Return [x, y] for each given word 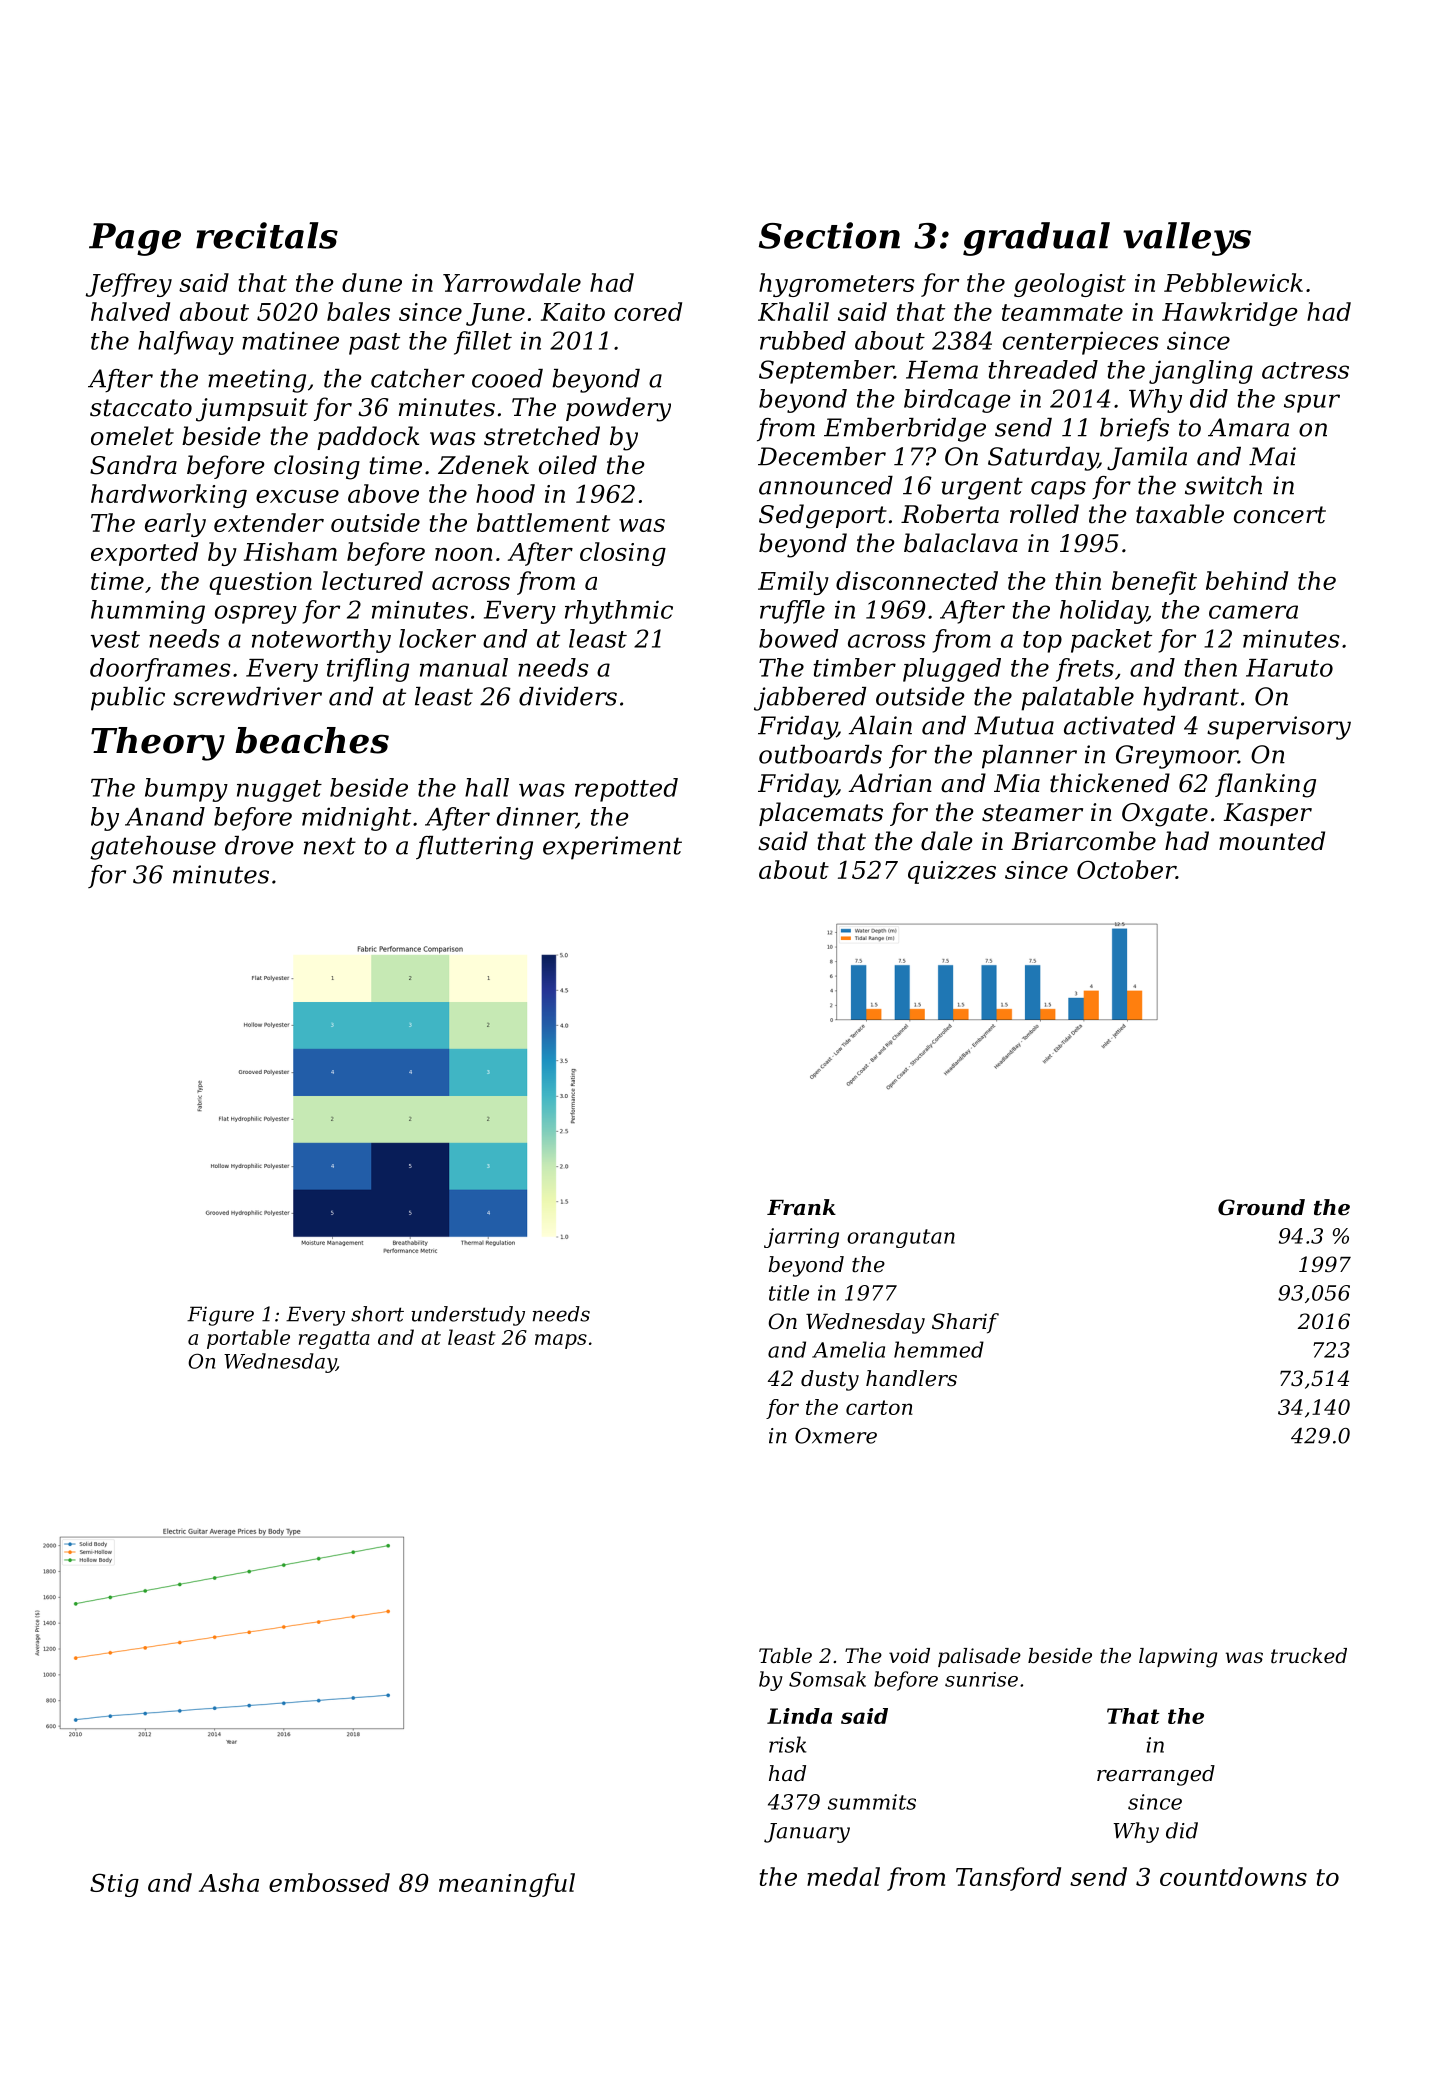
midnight [356, 819]
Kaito [573, 312]
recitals [267, 235]
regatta [334, 1340]
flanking [1265, 785]
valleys [1187, 239]
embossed [329, 1882]
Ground [1261, 1207]
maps [561, 1341]
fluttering [474, 848]
